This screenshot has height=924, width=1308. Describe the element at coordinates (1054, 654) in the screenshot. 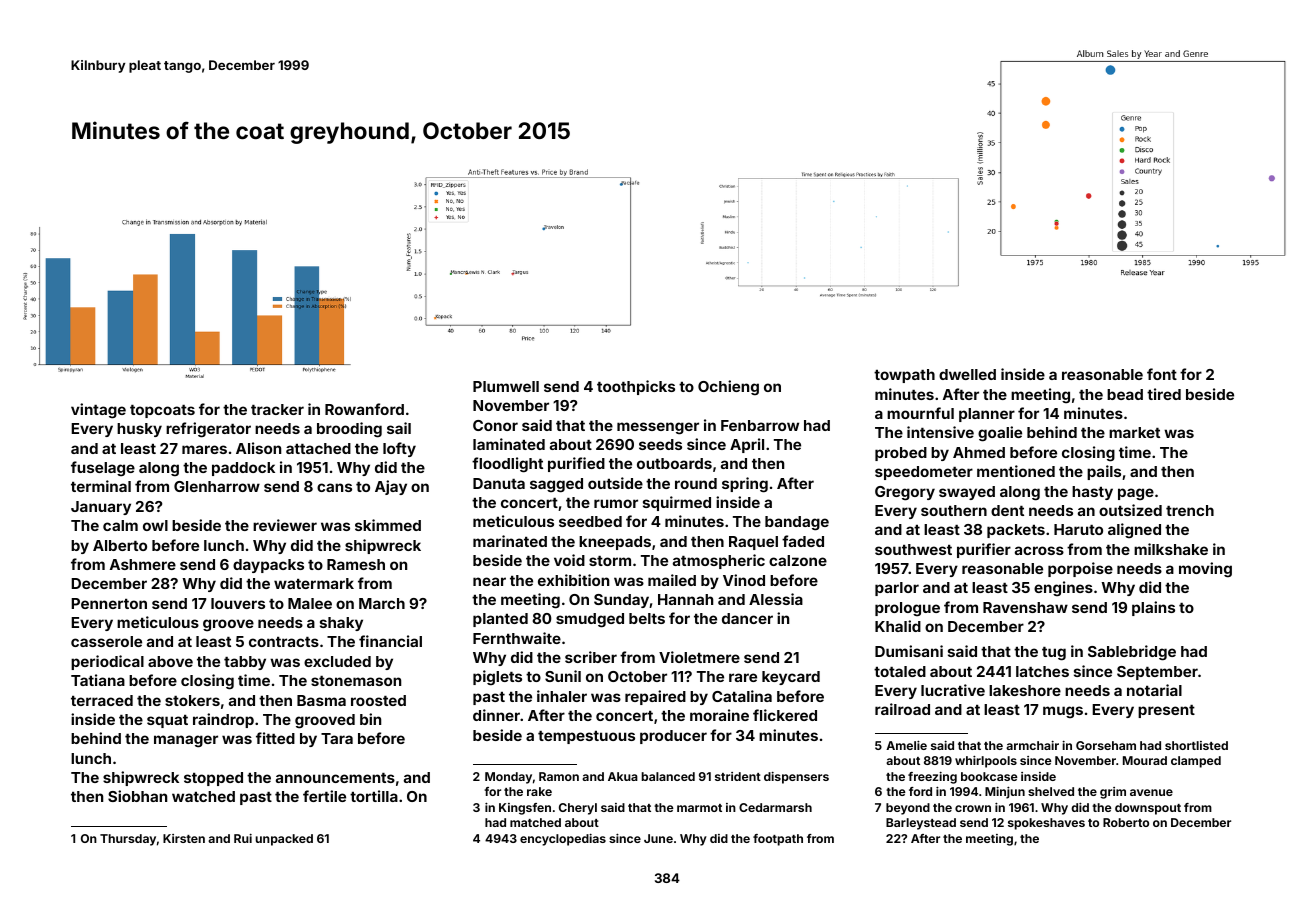

I see `tug` at that location.
